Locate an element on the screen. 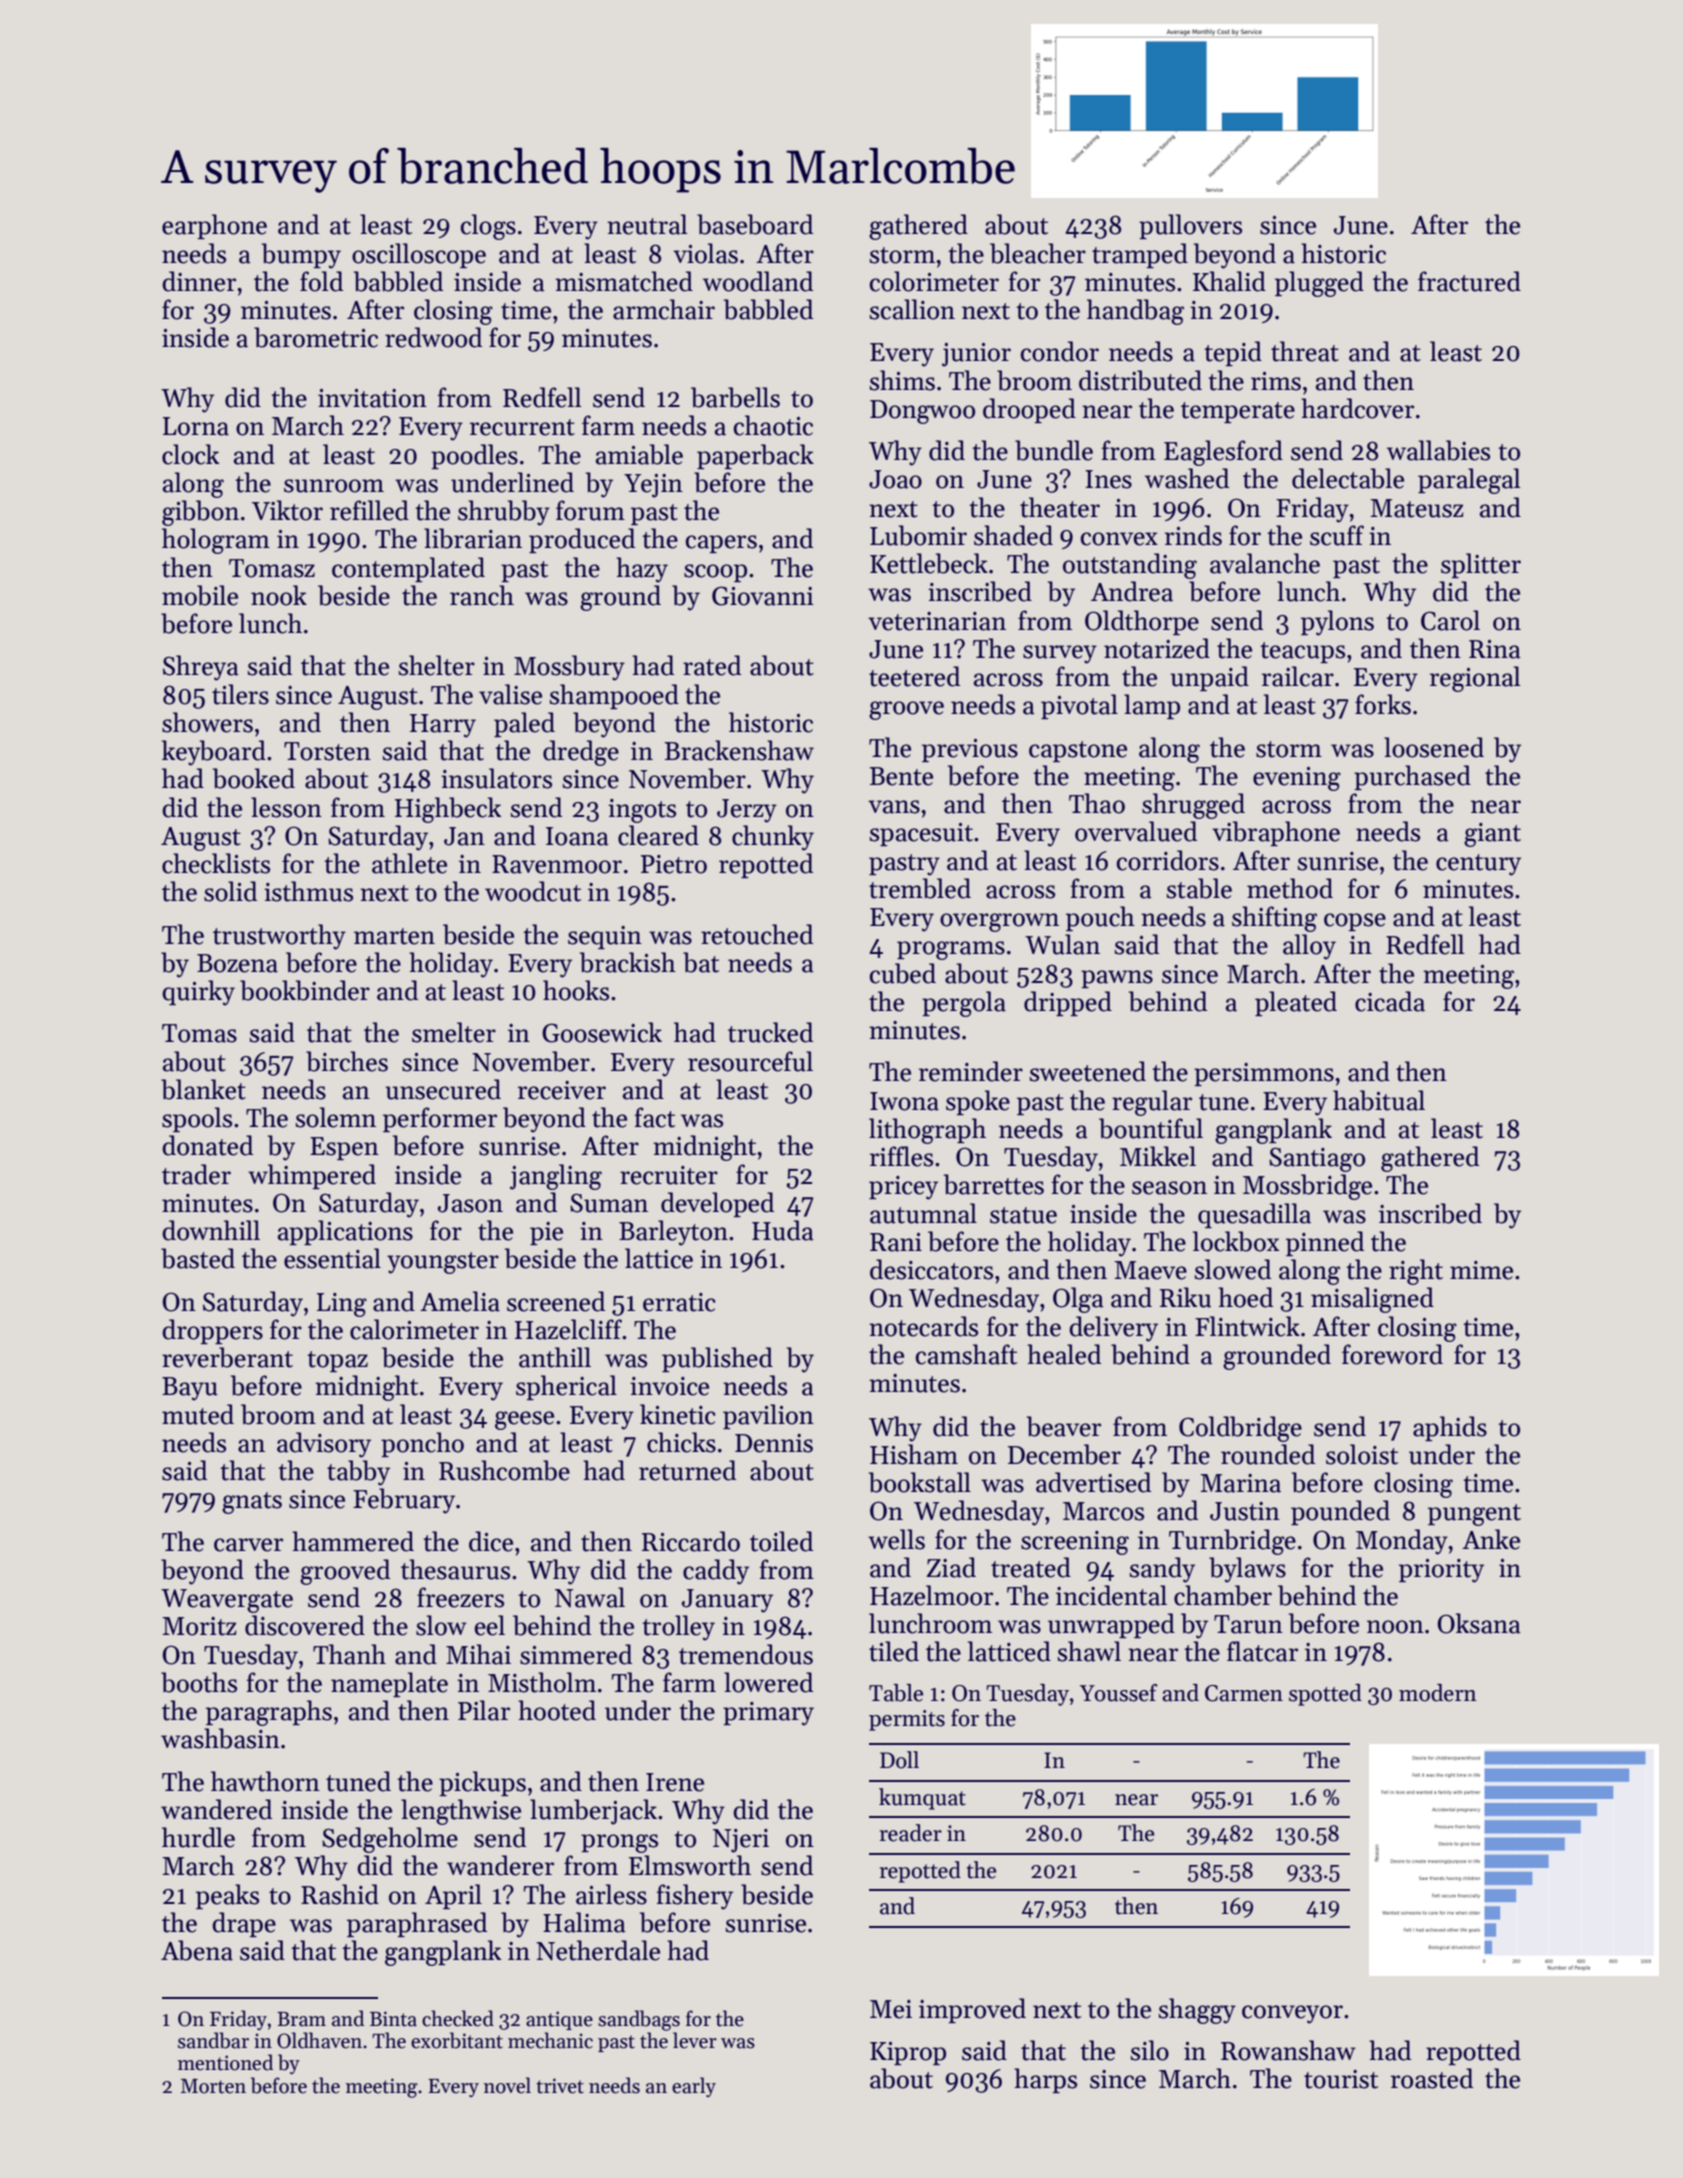 The height and width of the screenshot is (2178, 1683). chunky is located at coordinates (773, 838).
